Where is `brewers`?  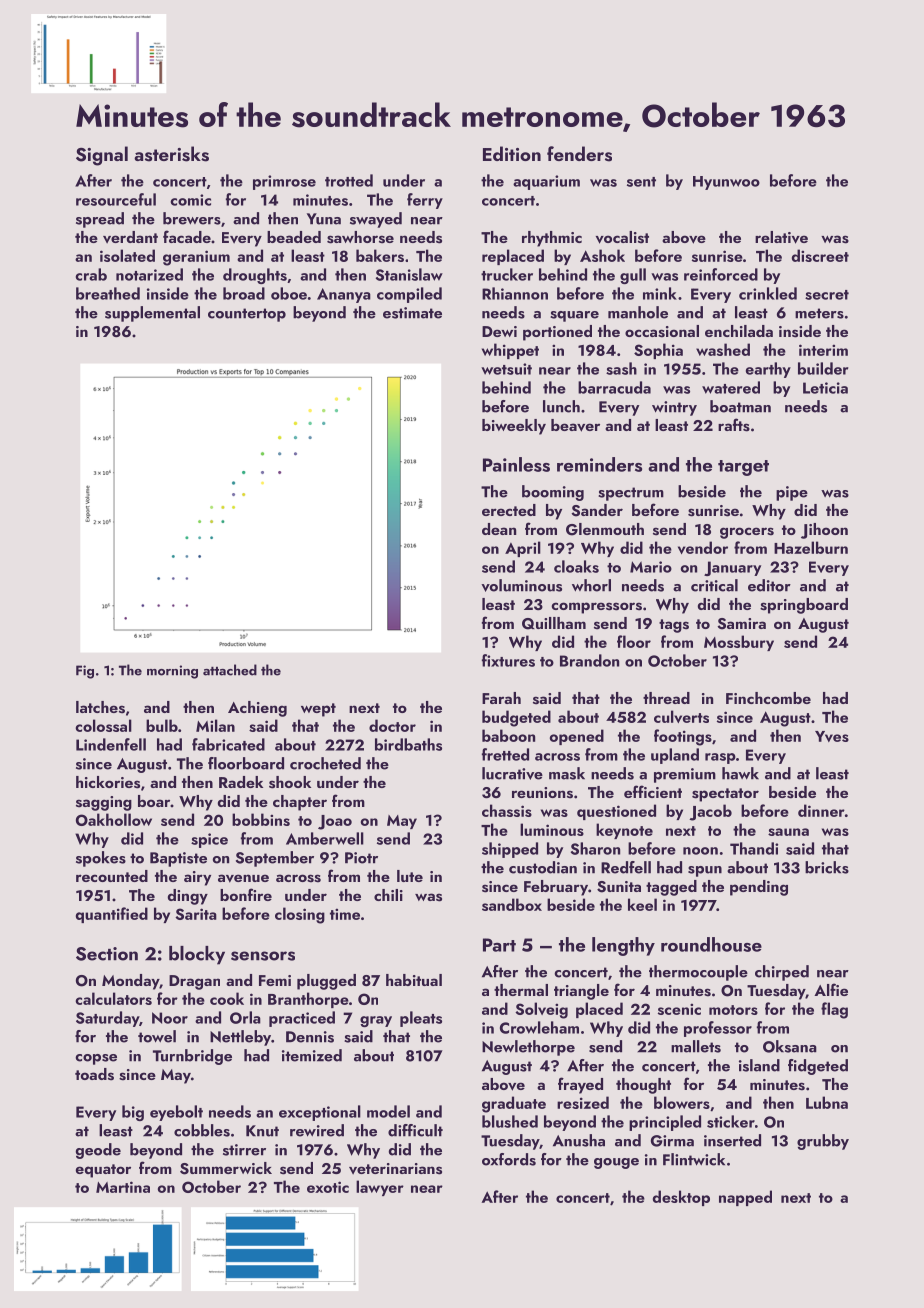 brewers is located at coordinates (192, 218).
